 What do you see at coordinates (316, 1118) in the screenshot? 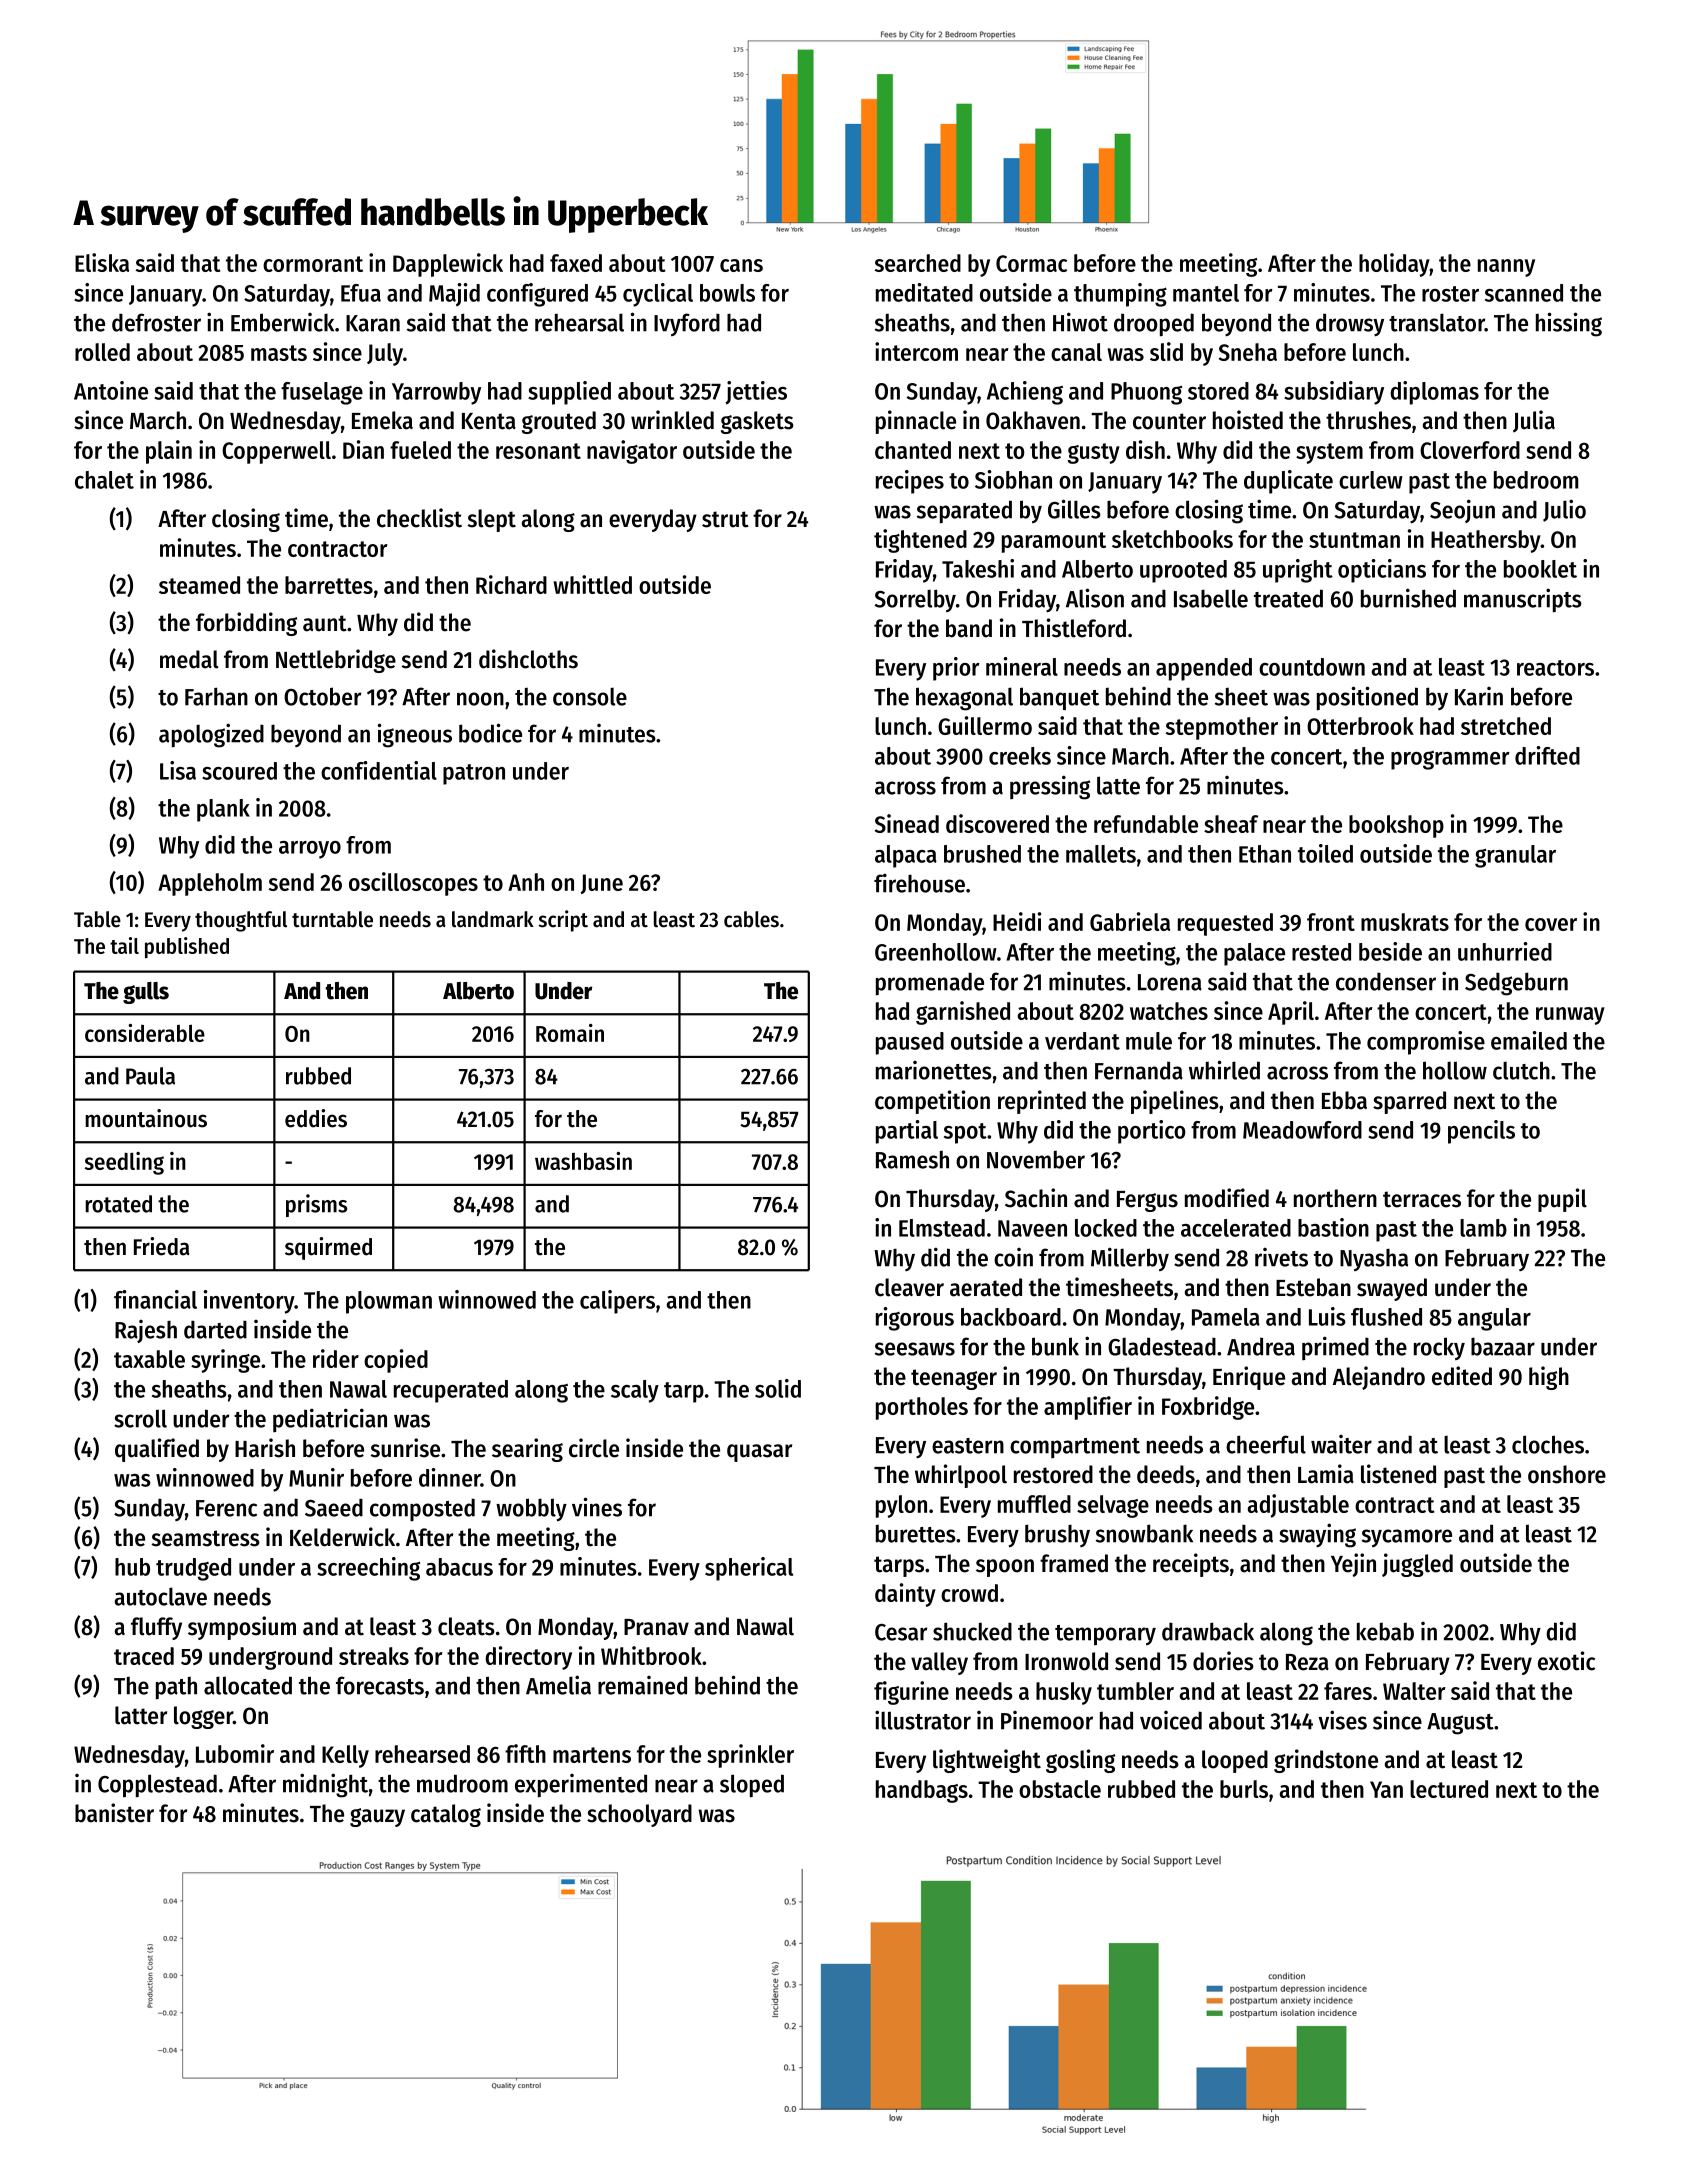
I see `eddies` at bounding box center [316, 1118].
